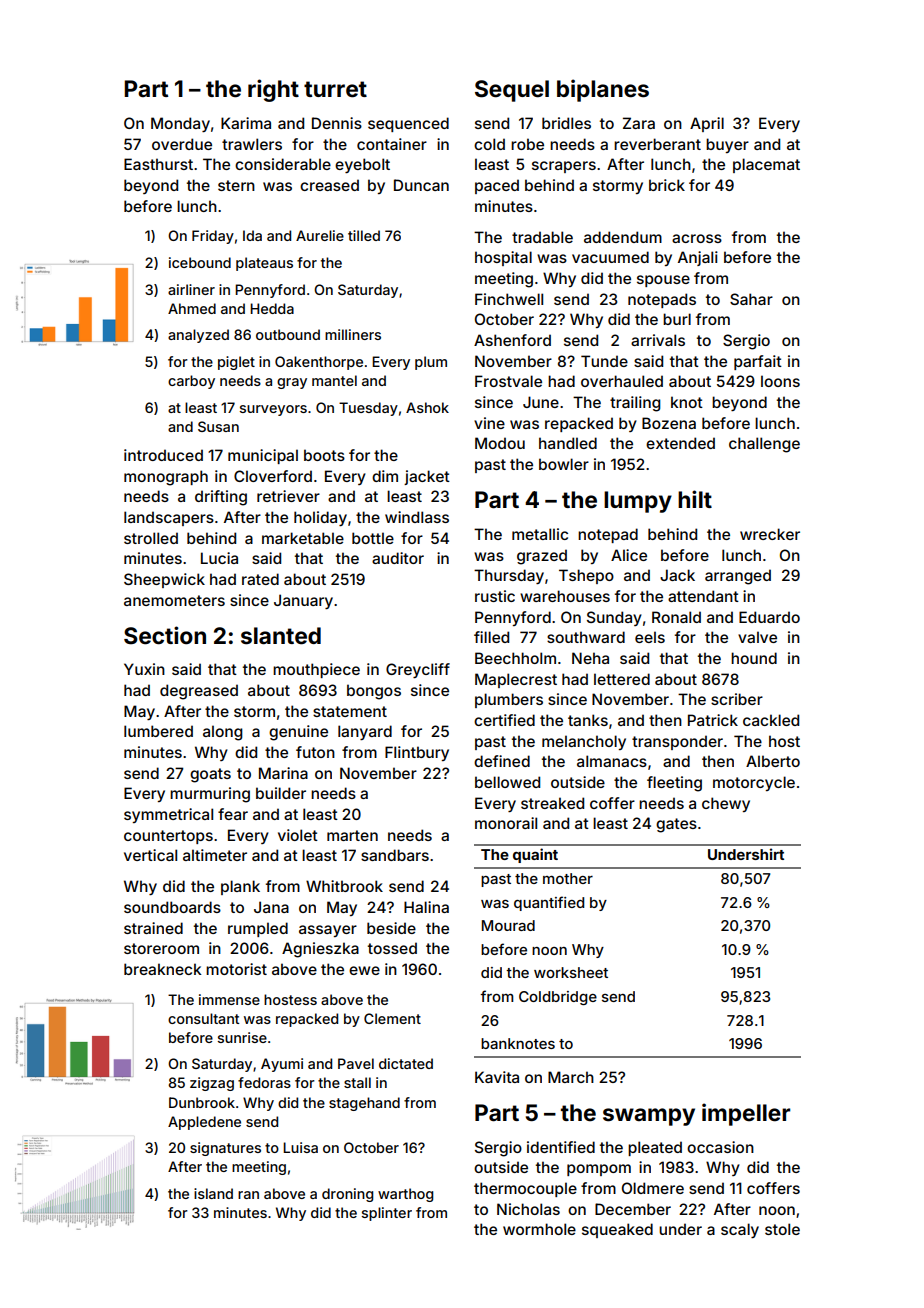 The width and height of the image is (924, 1308). Describe the element at coordinates (754, 783) in the image. I see `motorcycle` at that location.
